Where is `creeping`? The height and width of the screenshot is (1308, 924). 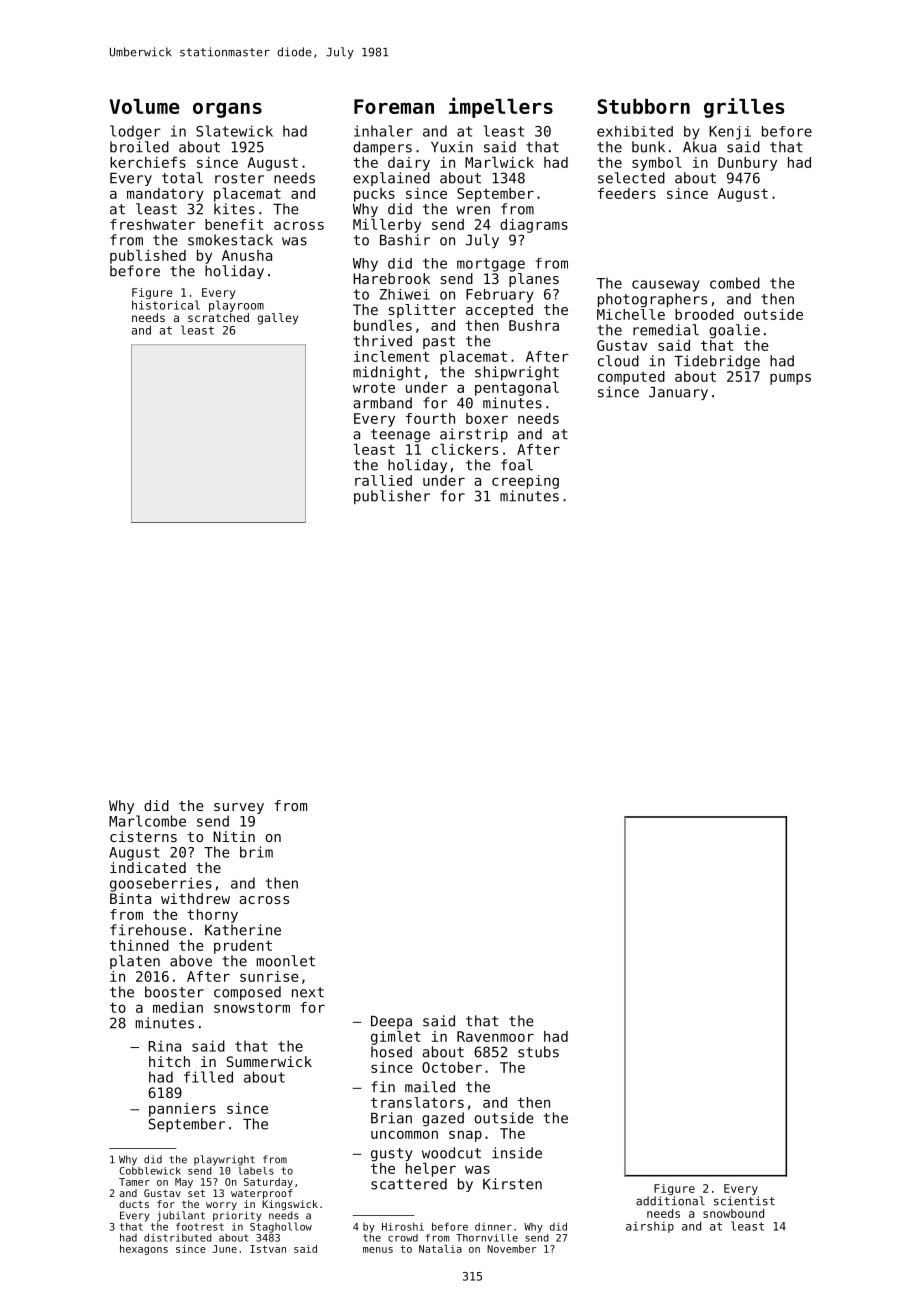
creeping is located at coordinates (525, 482).
